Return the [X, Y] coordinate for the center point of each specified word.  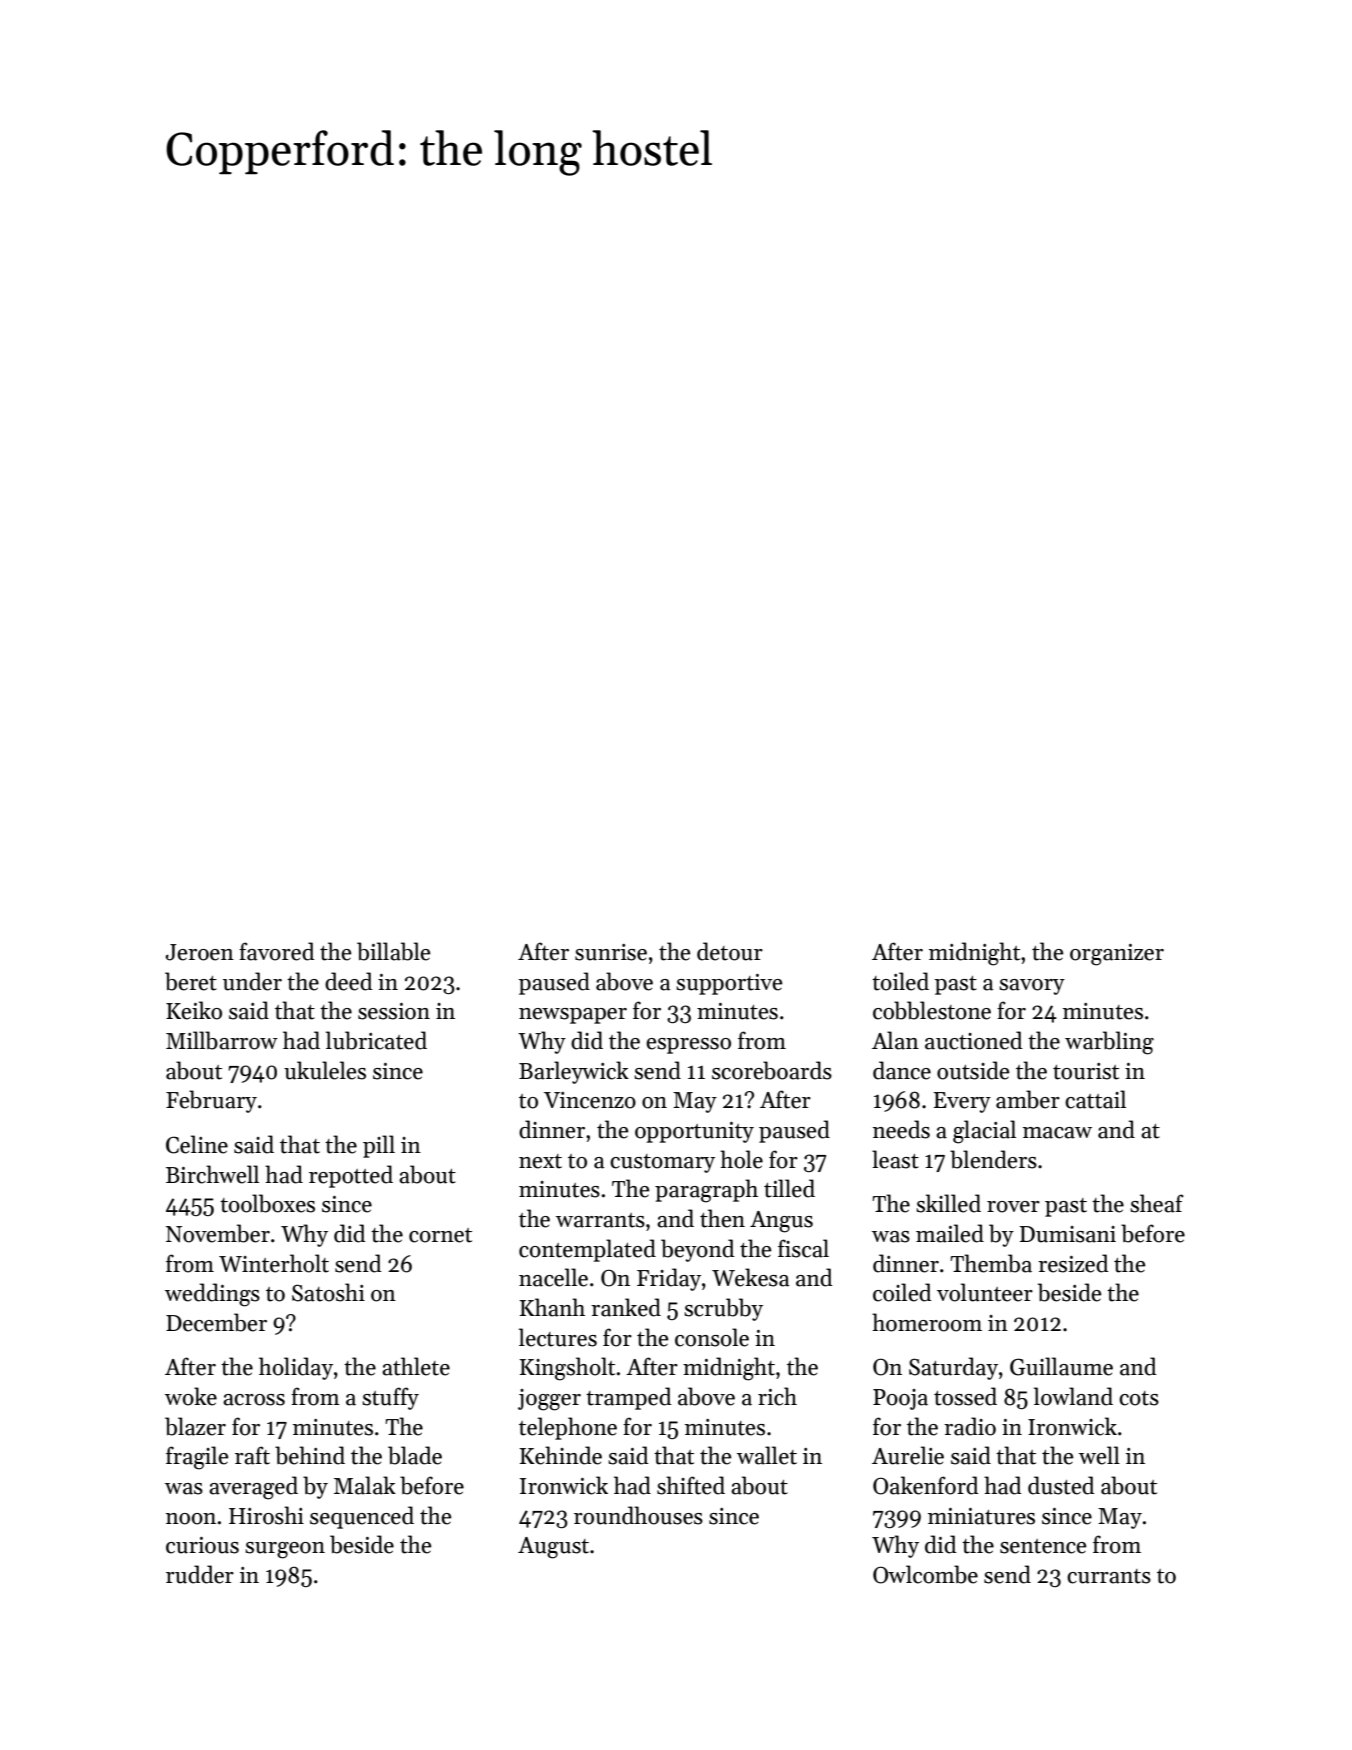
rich [777, 1396]
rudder [200, 1574]
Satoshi [328, 1292]
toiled [900, 981]
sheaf [1157, 1203]
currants [1109, 1576]
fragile [197, 1458]
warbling [1109, 1043]
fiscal [803, 1248]
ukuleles [325, 1070]
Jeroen [200, 952]
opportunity [694, 1132]
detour [730, 951]
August [553, 1548]
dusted [1061, 1485]
